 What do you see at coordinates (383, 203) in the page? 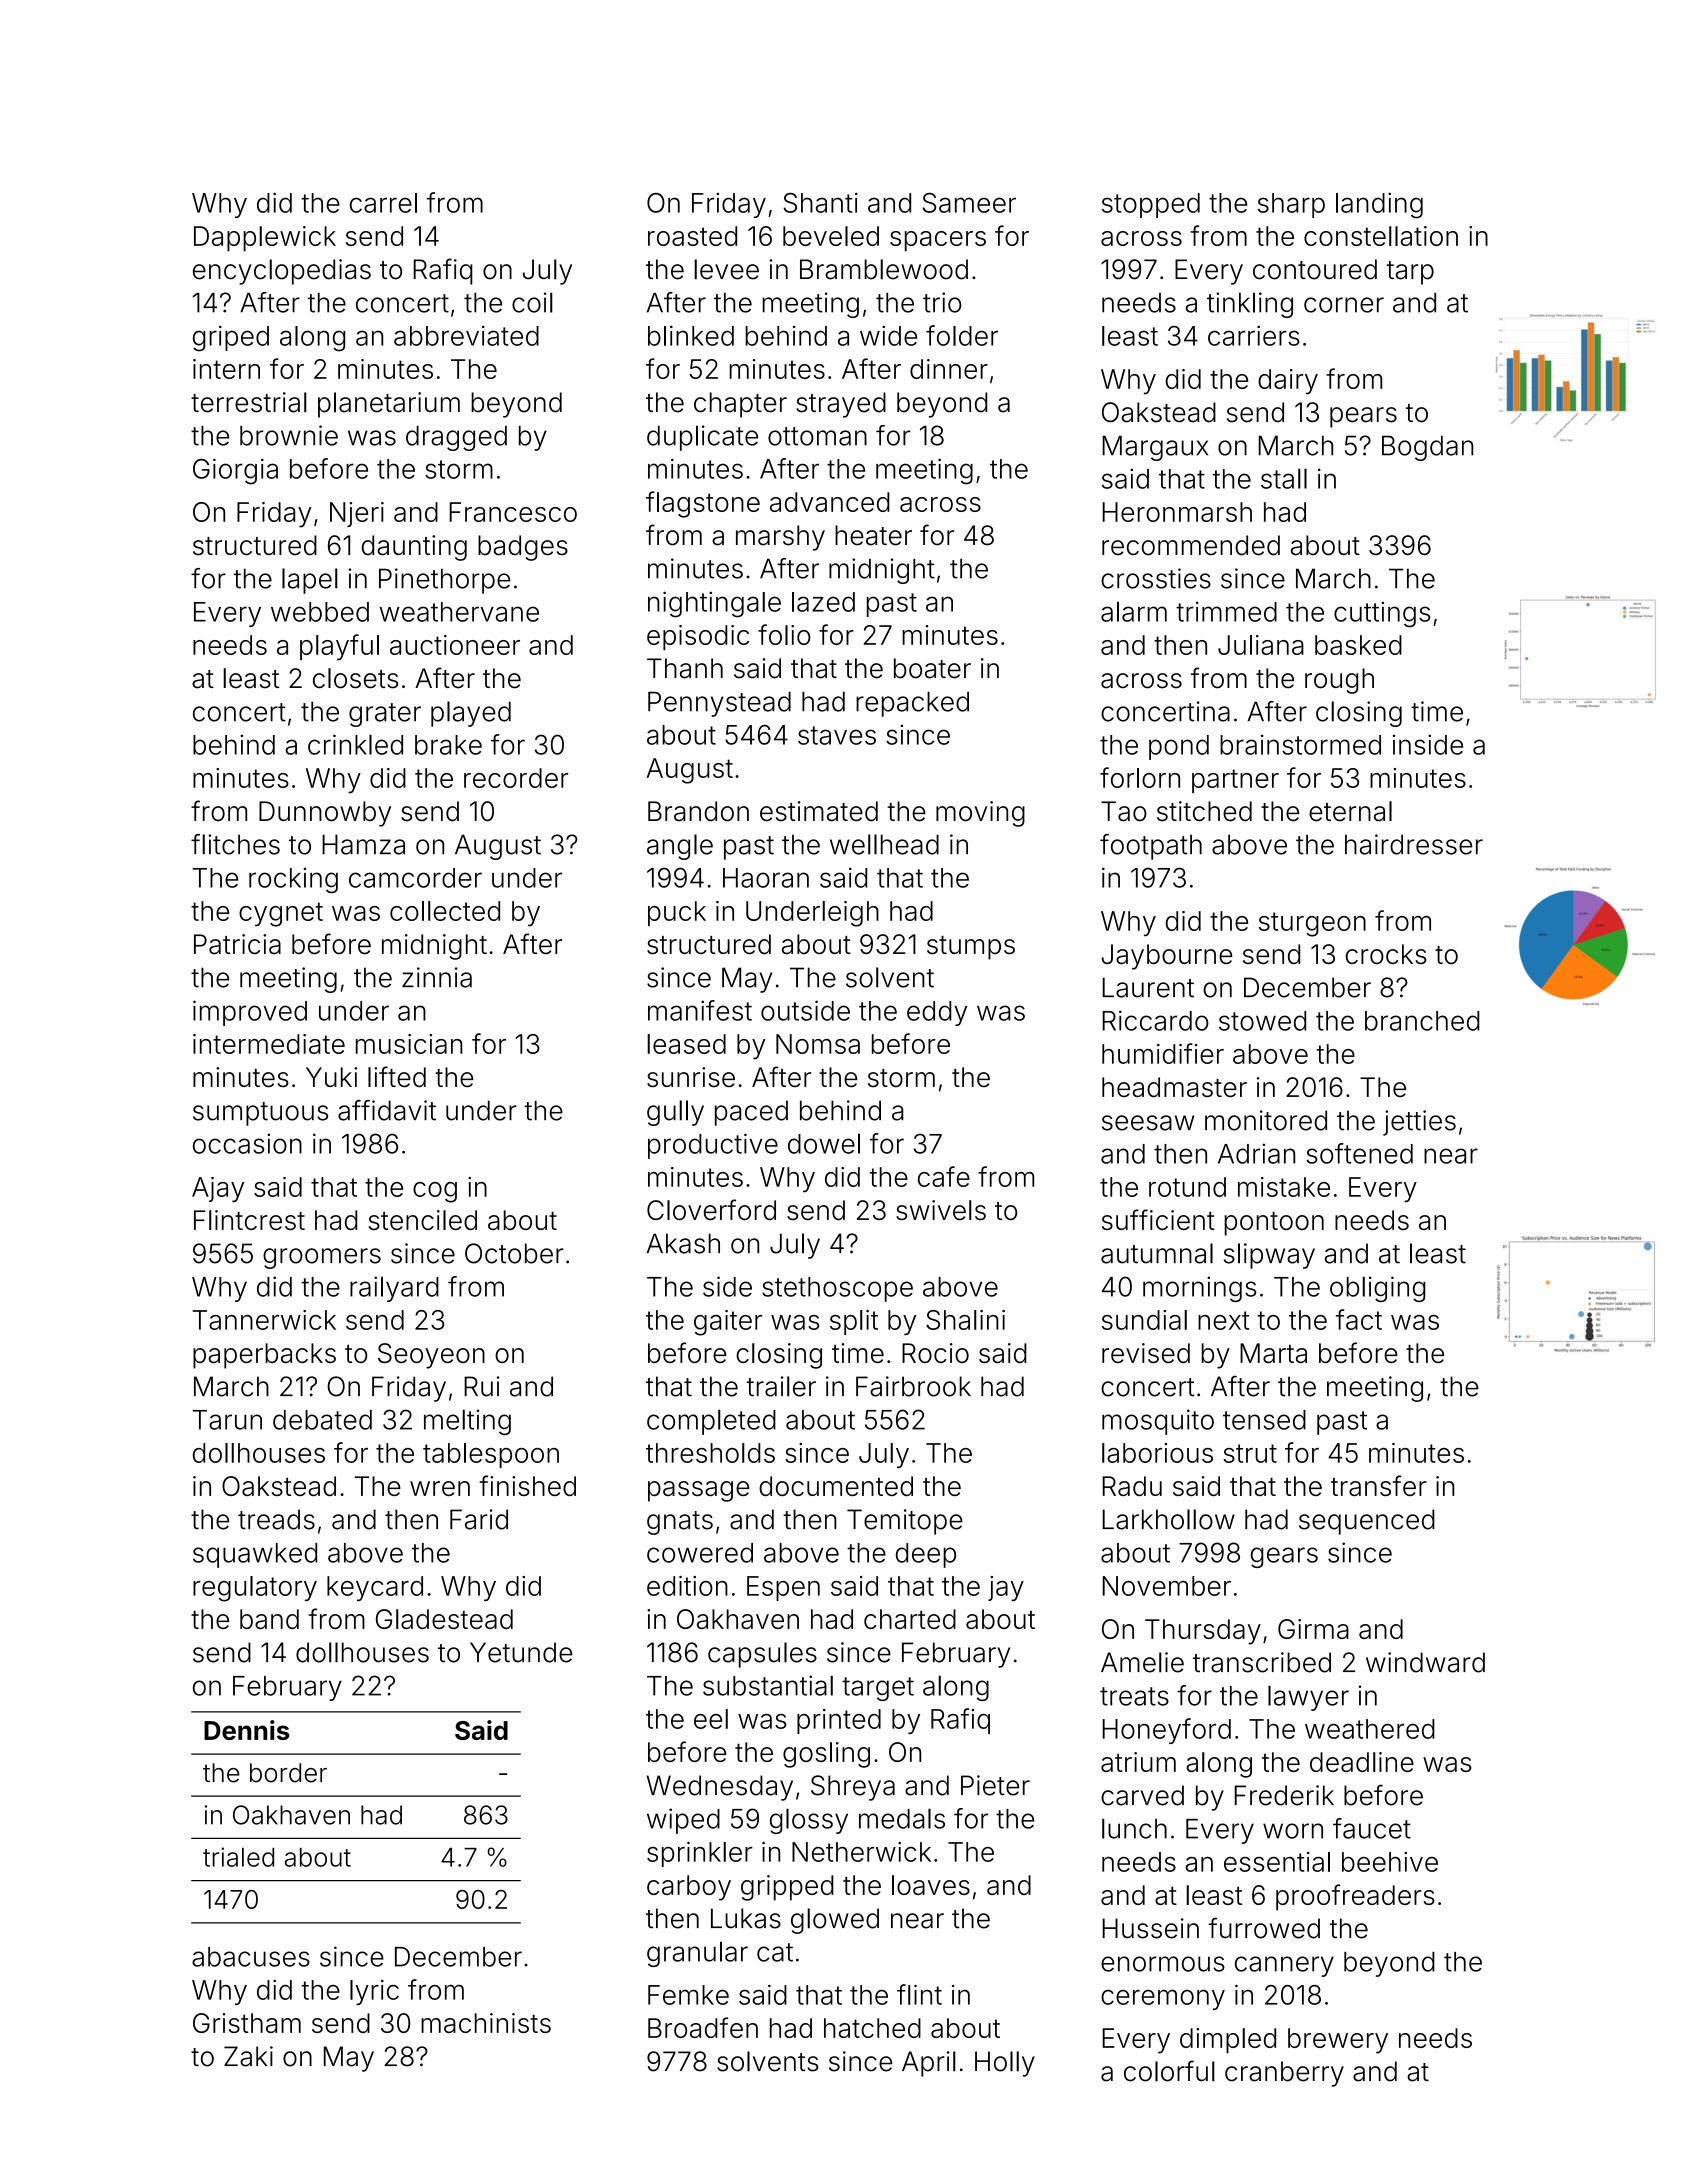
I see `carrel` at bounding box center [383, 203].
